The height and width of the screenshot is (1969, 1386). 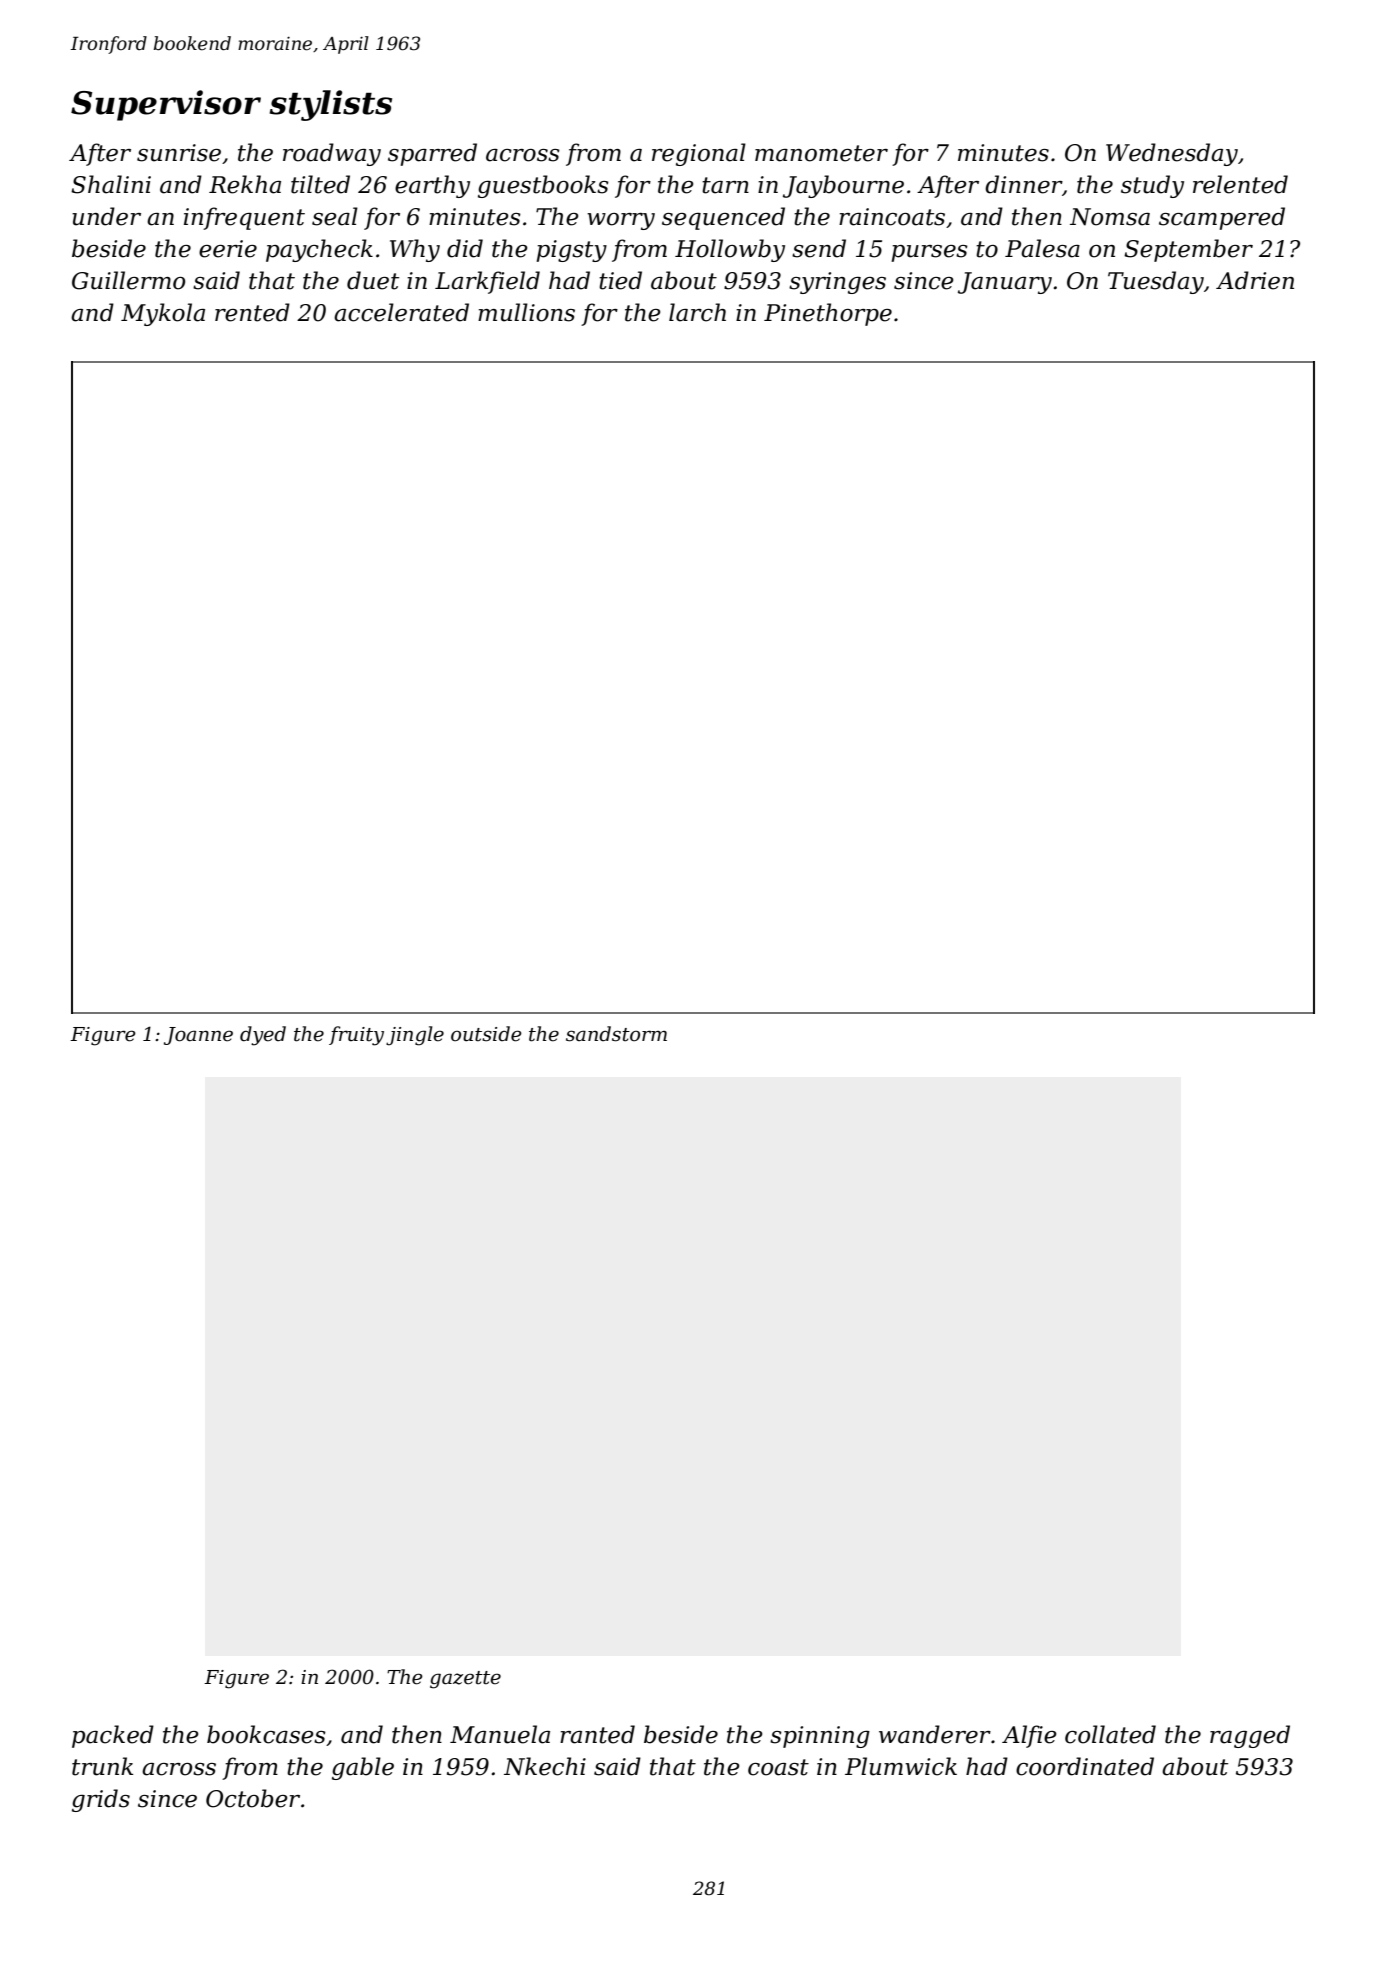 I want to click on rented, so click(x=252, y=312).
